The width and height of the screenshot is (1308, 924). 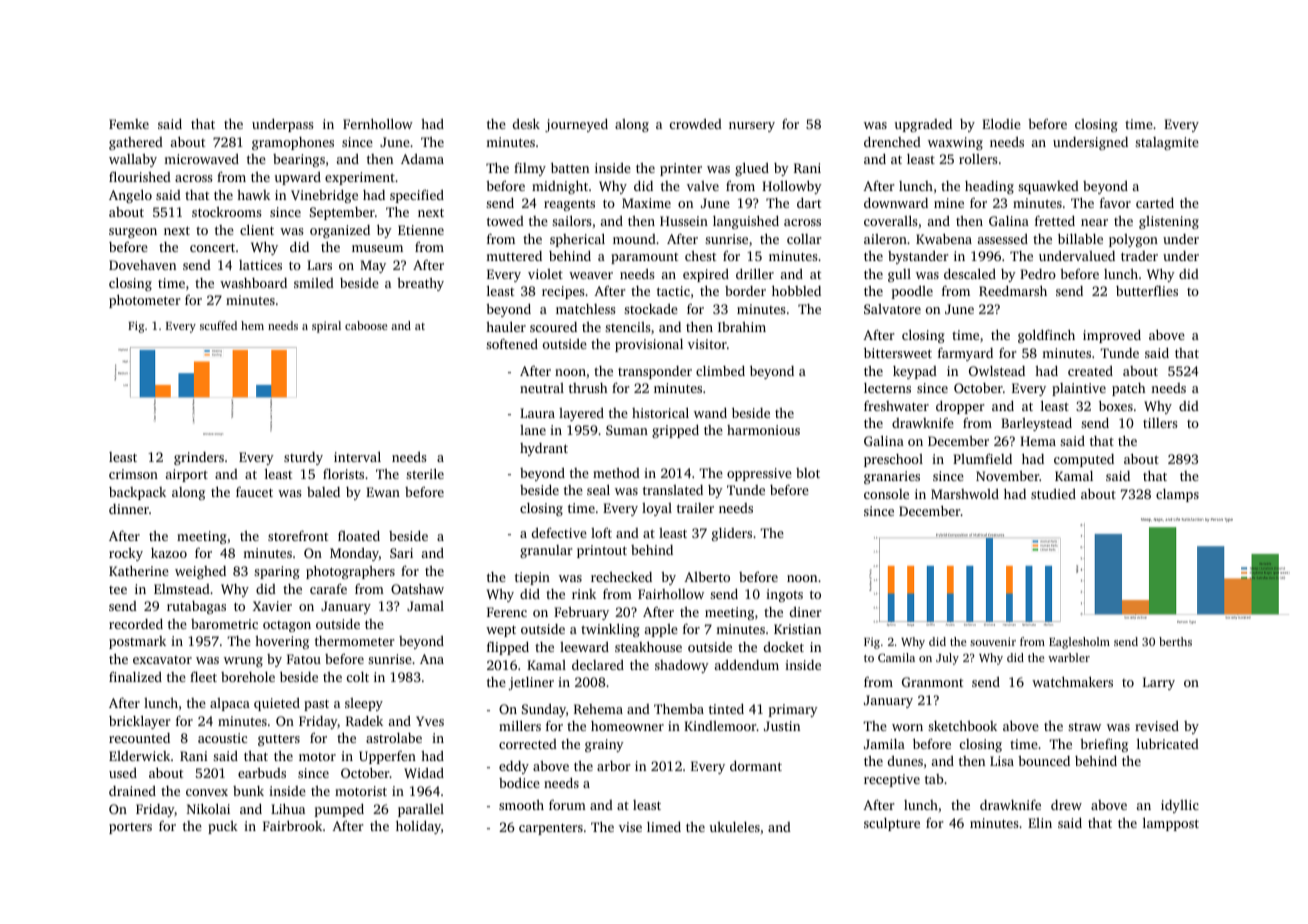 What do you see at coordinates (507, 612) in the screenshot?
I see `Ferenc` at bounding box center [507, 612].
